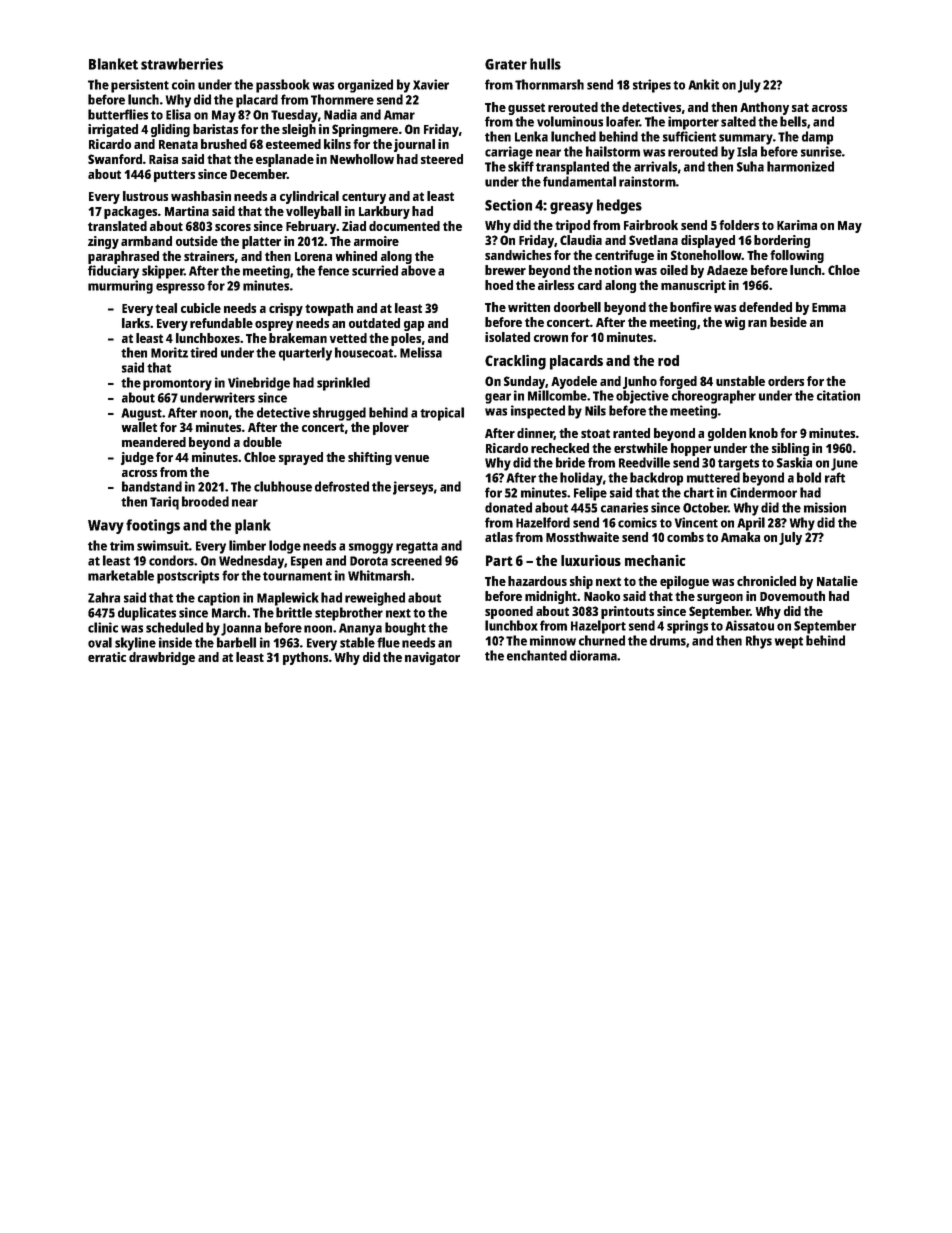  I want to click on hulls, so click(545, 64).
